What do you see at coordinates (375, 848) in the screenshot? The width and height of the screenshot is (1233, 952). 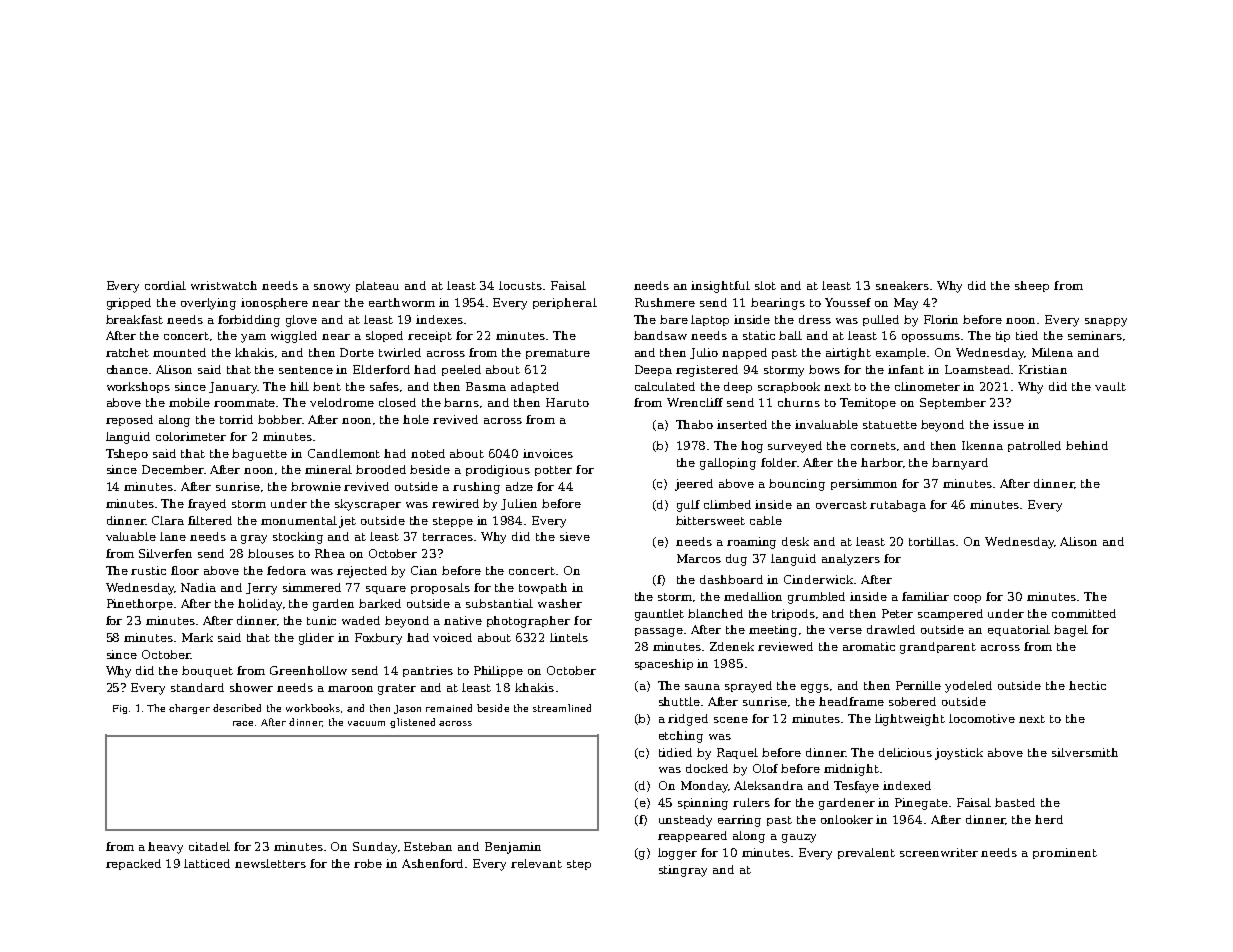 I see `Sunday` at bounding box center [375, 848].
